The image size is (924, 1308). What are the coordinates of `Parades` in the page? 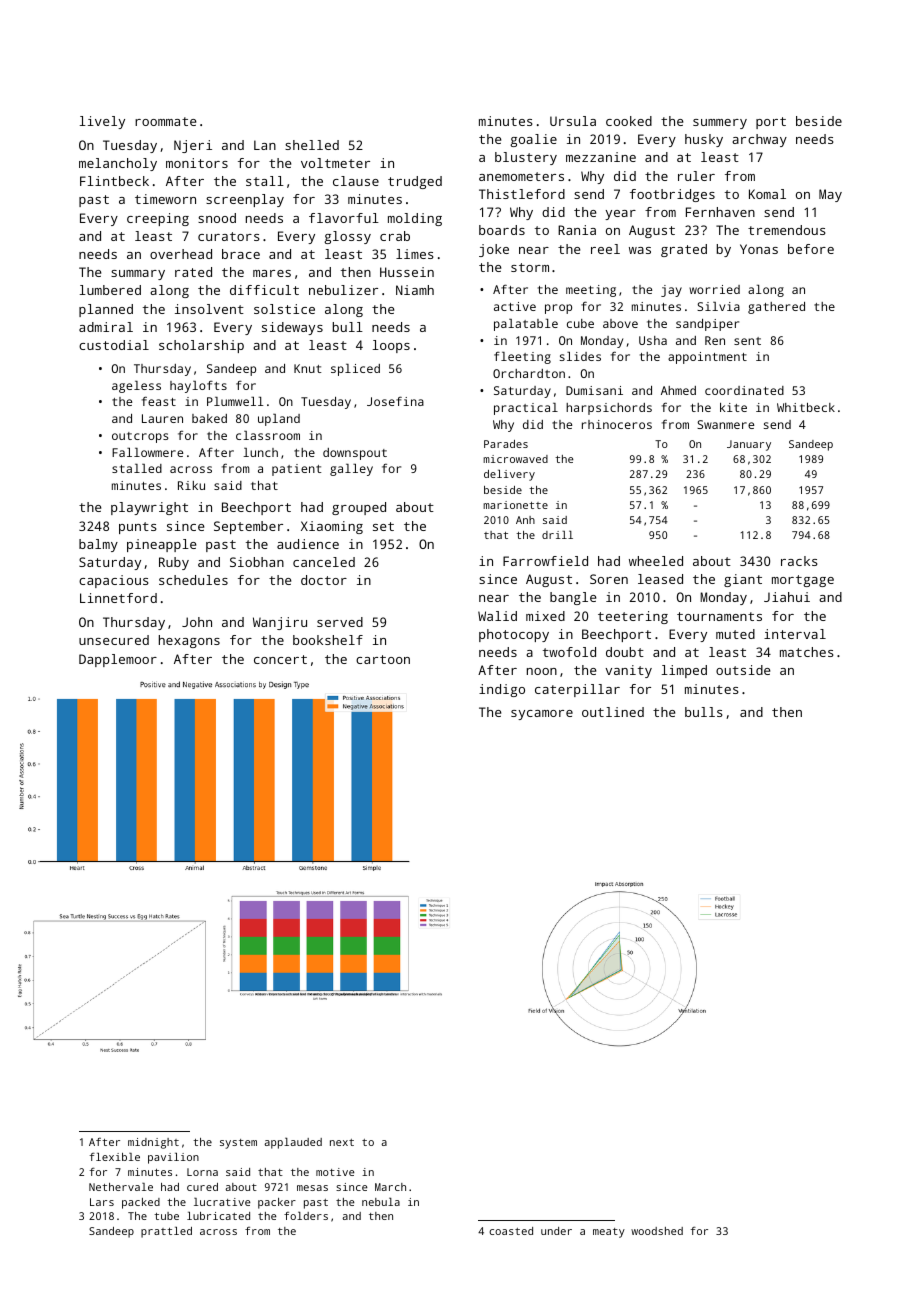 It's located at (506, 444).
